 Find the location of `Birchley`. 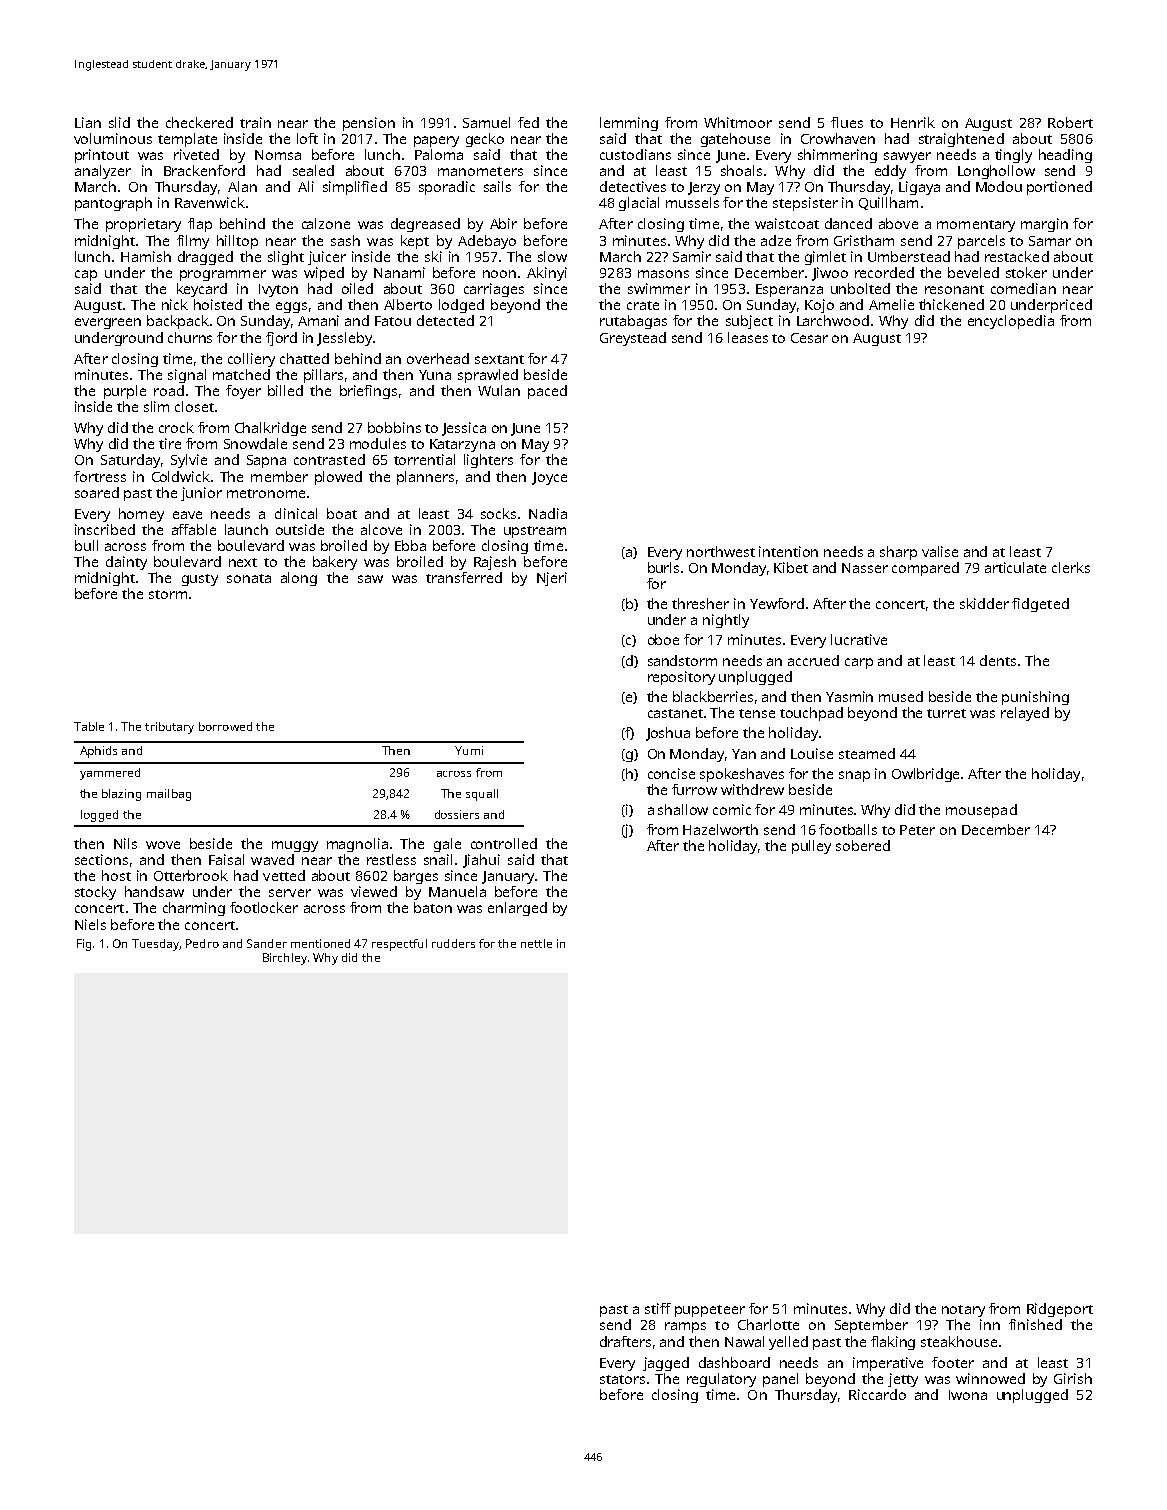

Birchley is located at coordinates (285, 959).
